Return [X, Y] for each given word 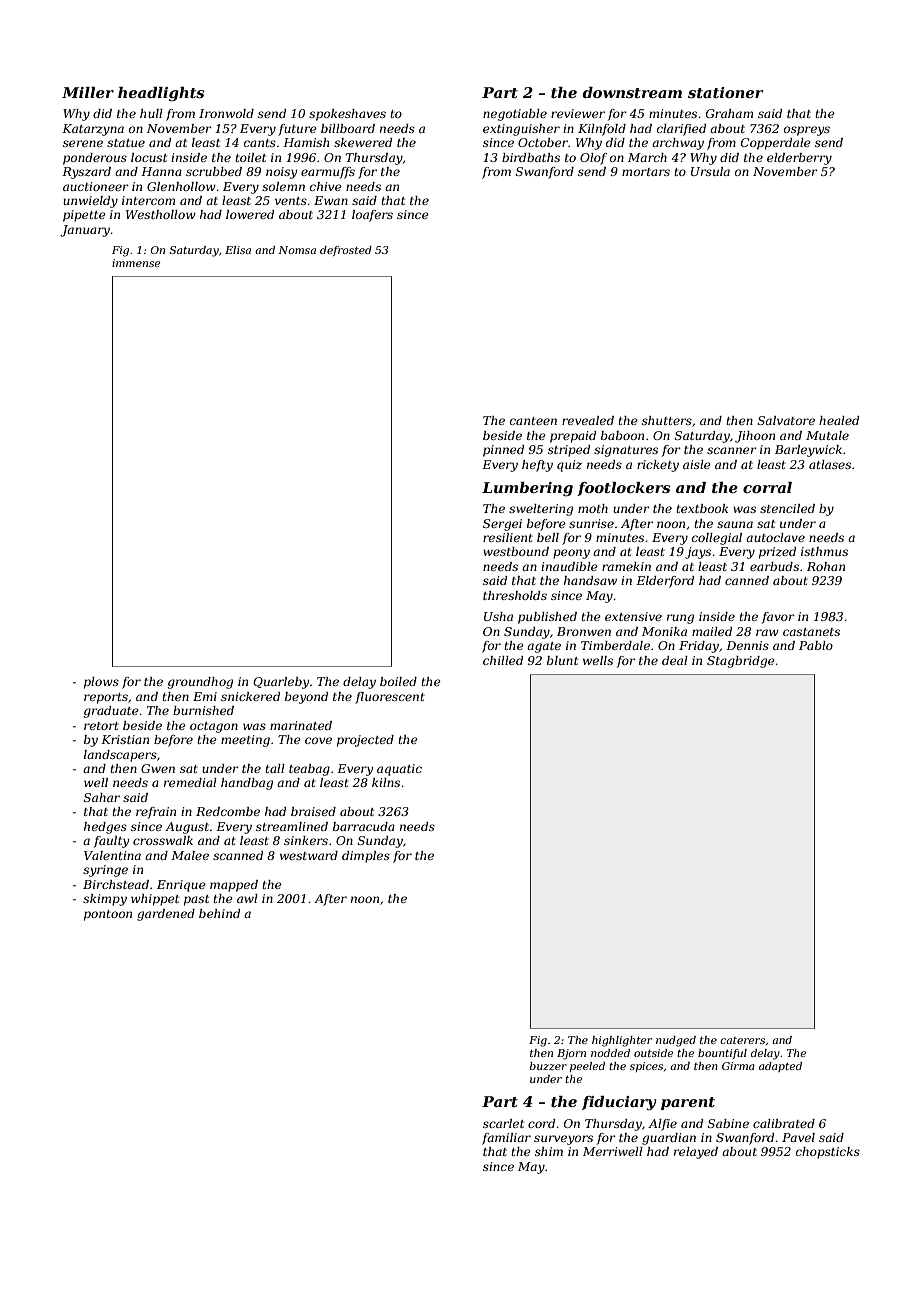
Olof [593, 159]
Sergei [502, 525]
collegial [717, 539]
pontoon [108, 915]
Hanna [161, 171]
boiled [398, 681]
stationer [725, 92]
